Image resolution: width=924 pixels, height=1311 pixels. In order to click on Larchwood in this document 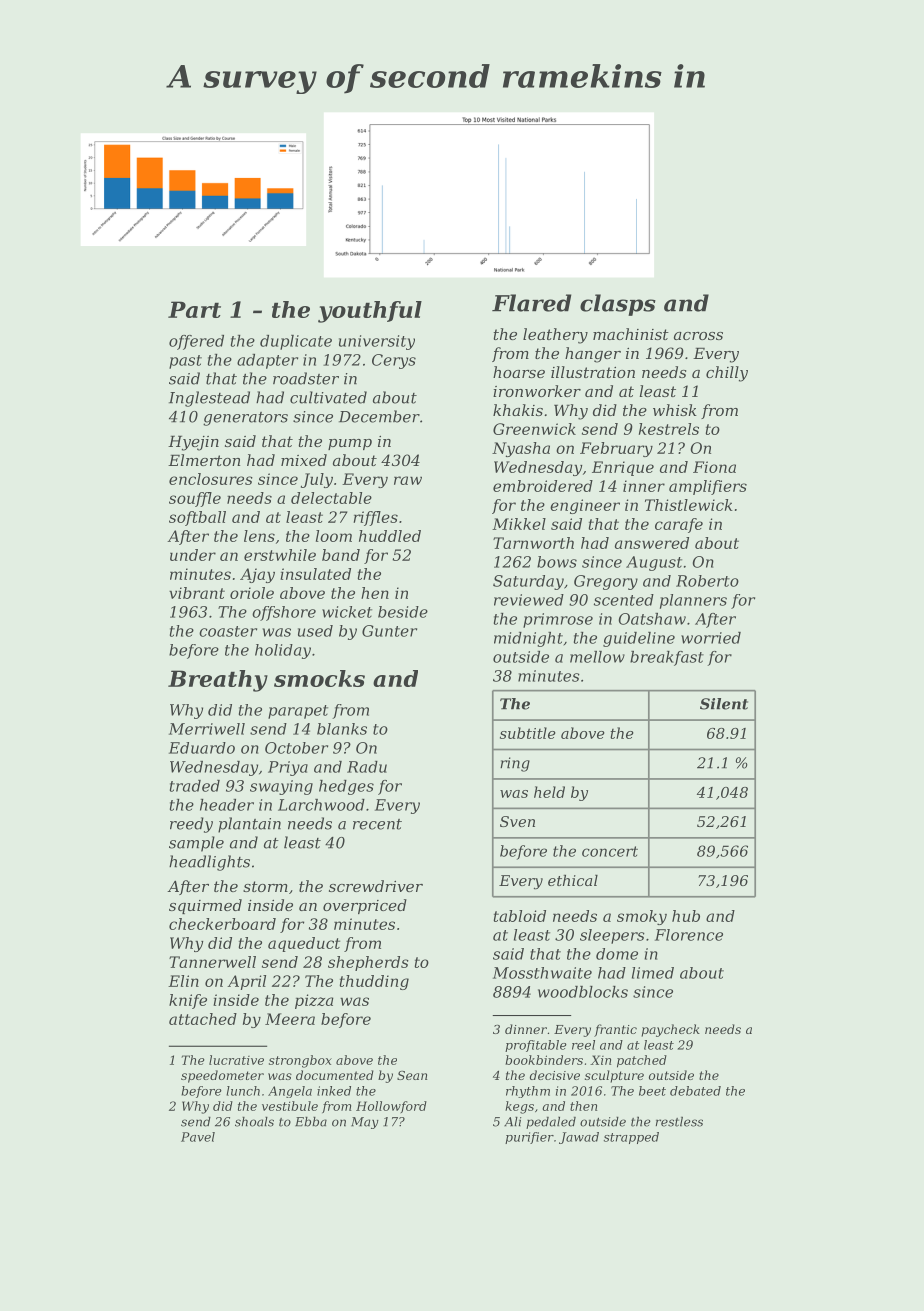, I will do `click(321, 805)`.
